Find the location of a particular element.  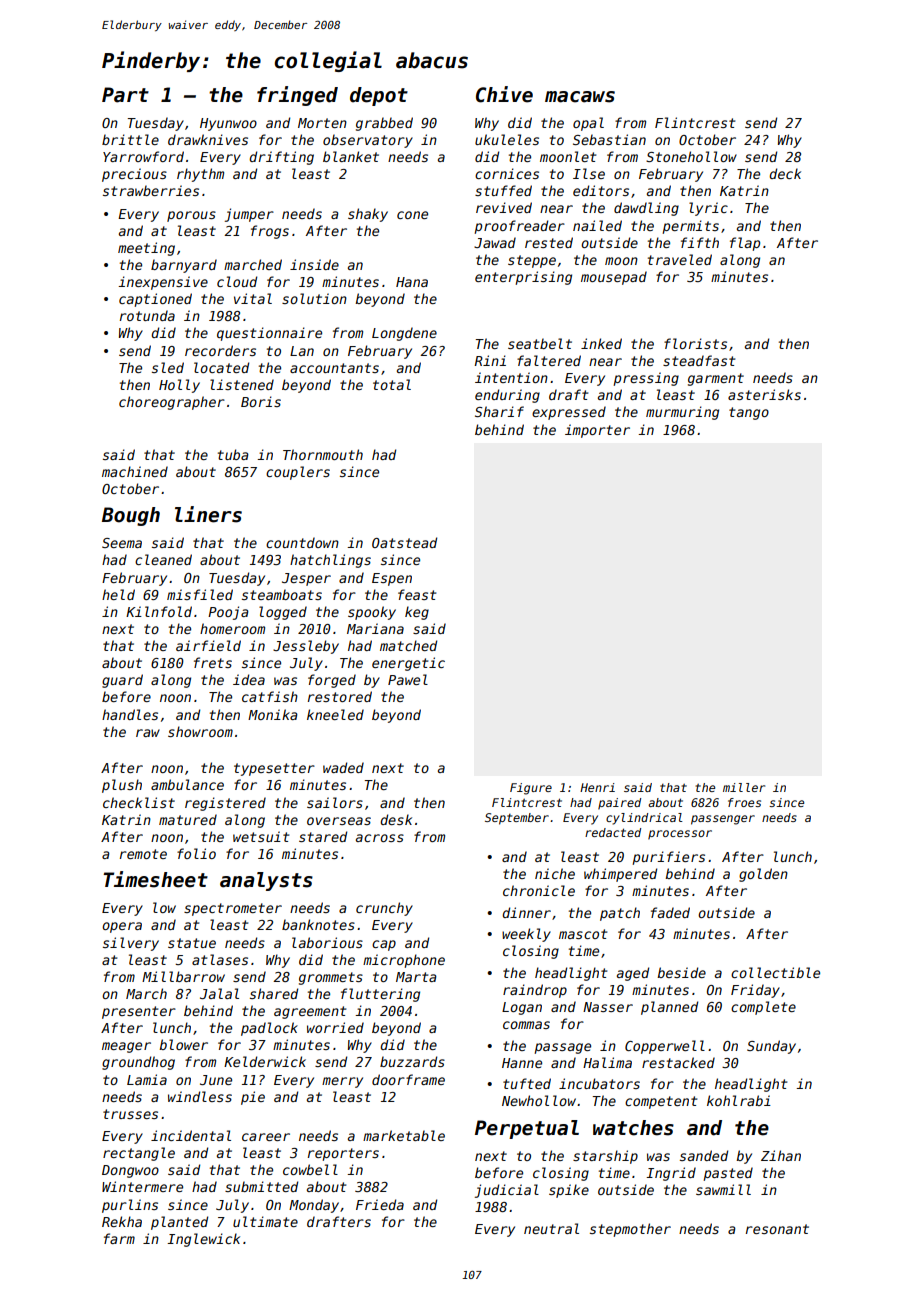

Chive is located at coordinates (504, 94).
